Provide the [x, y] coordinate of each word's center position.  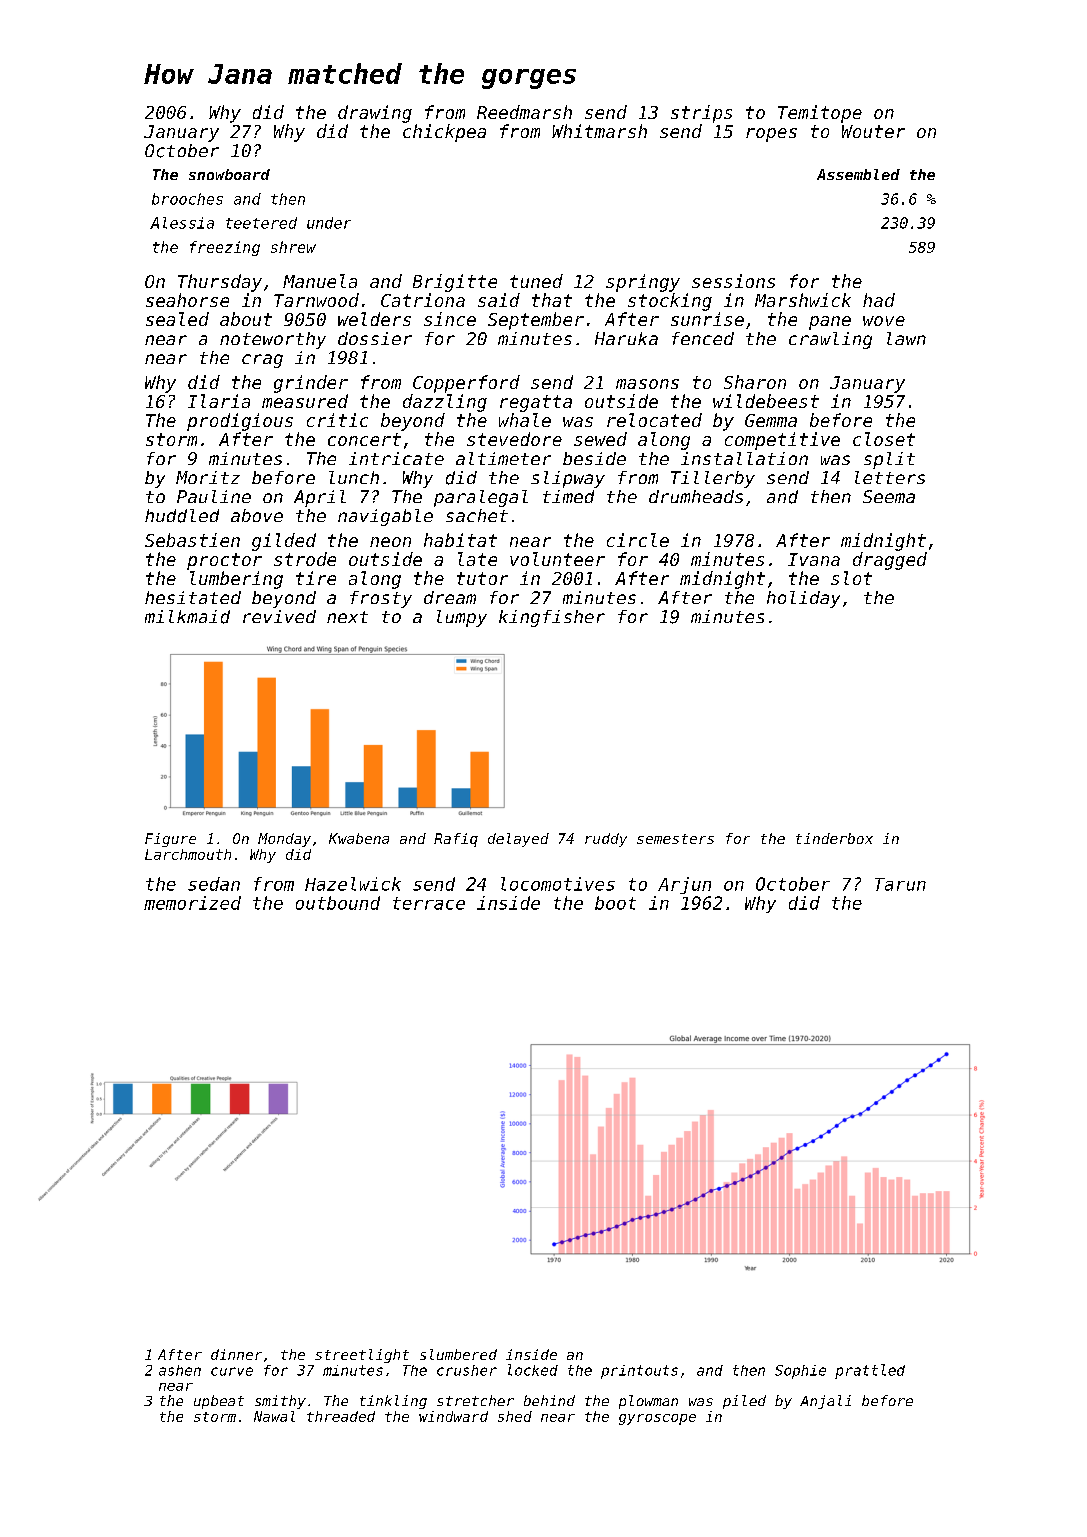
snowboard [229, 174]
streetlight [362, 1356]
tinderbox [834, 838]
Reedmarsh [524, 112]
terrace [429, 903]
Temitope [820, 114]
